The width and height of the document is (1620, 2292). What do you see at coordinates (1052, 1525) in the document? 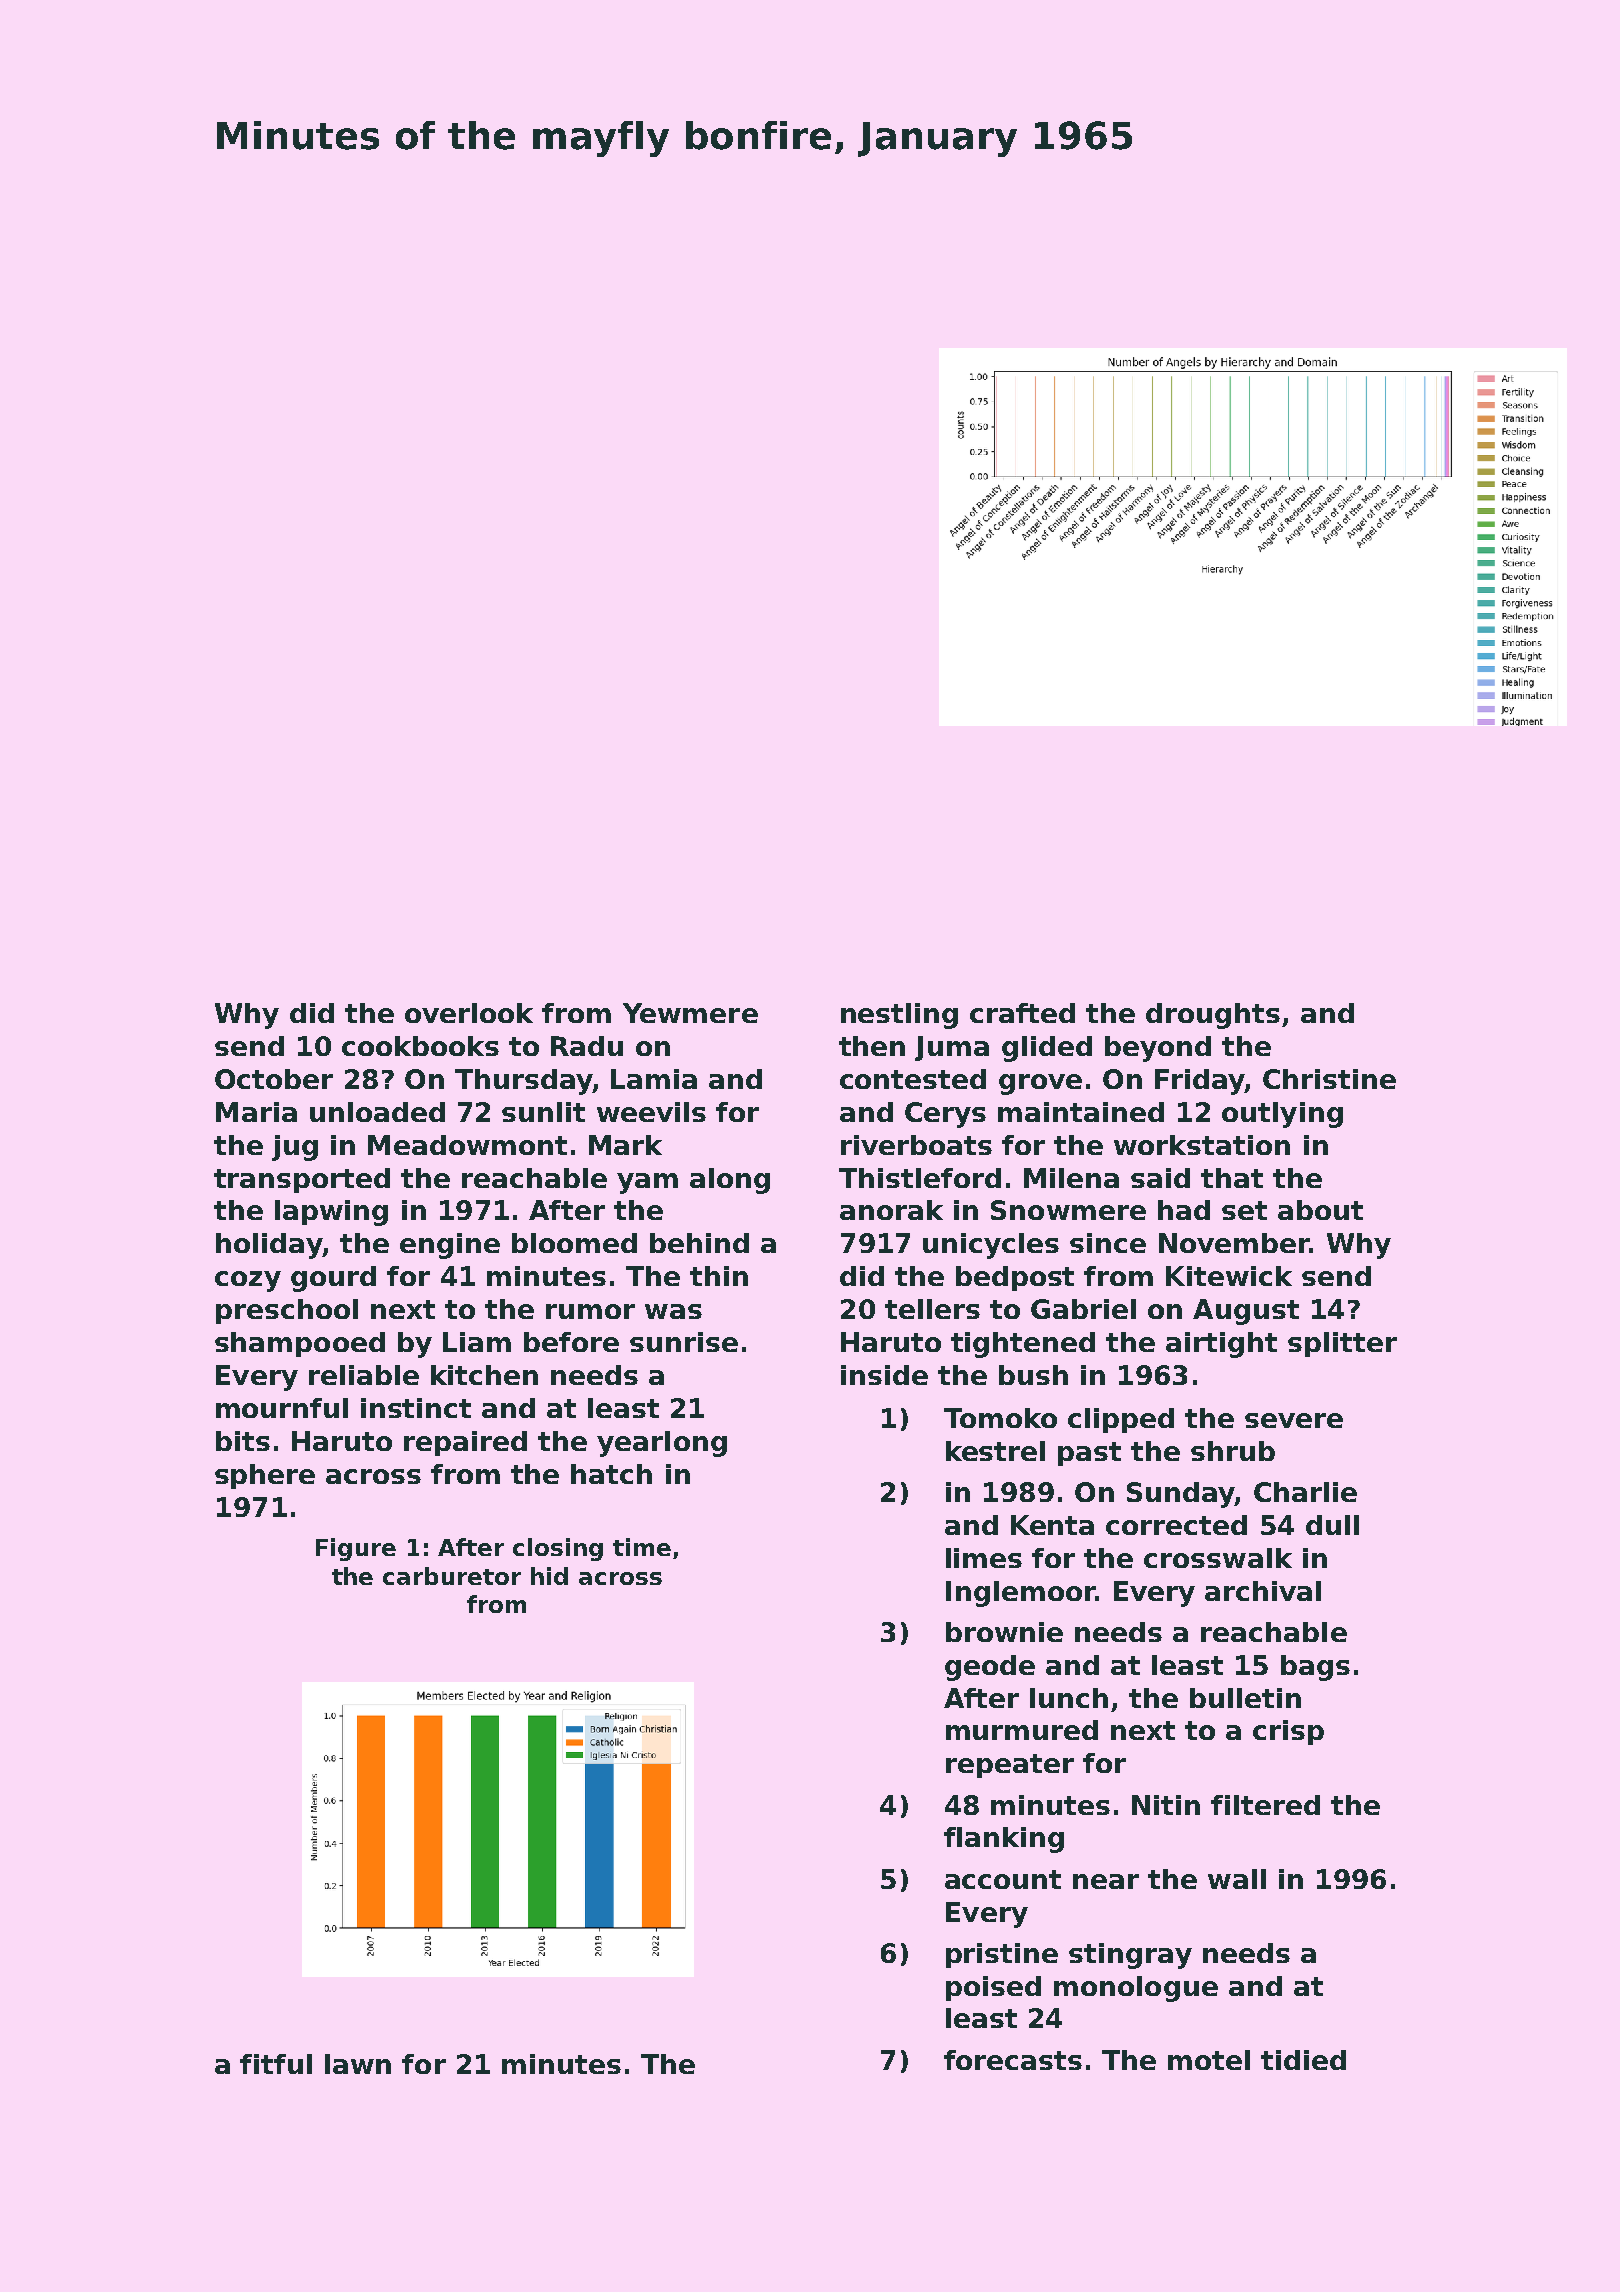
I see `Kenta` at bounding box center [1052, 1525].
